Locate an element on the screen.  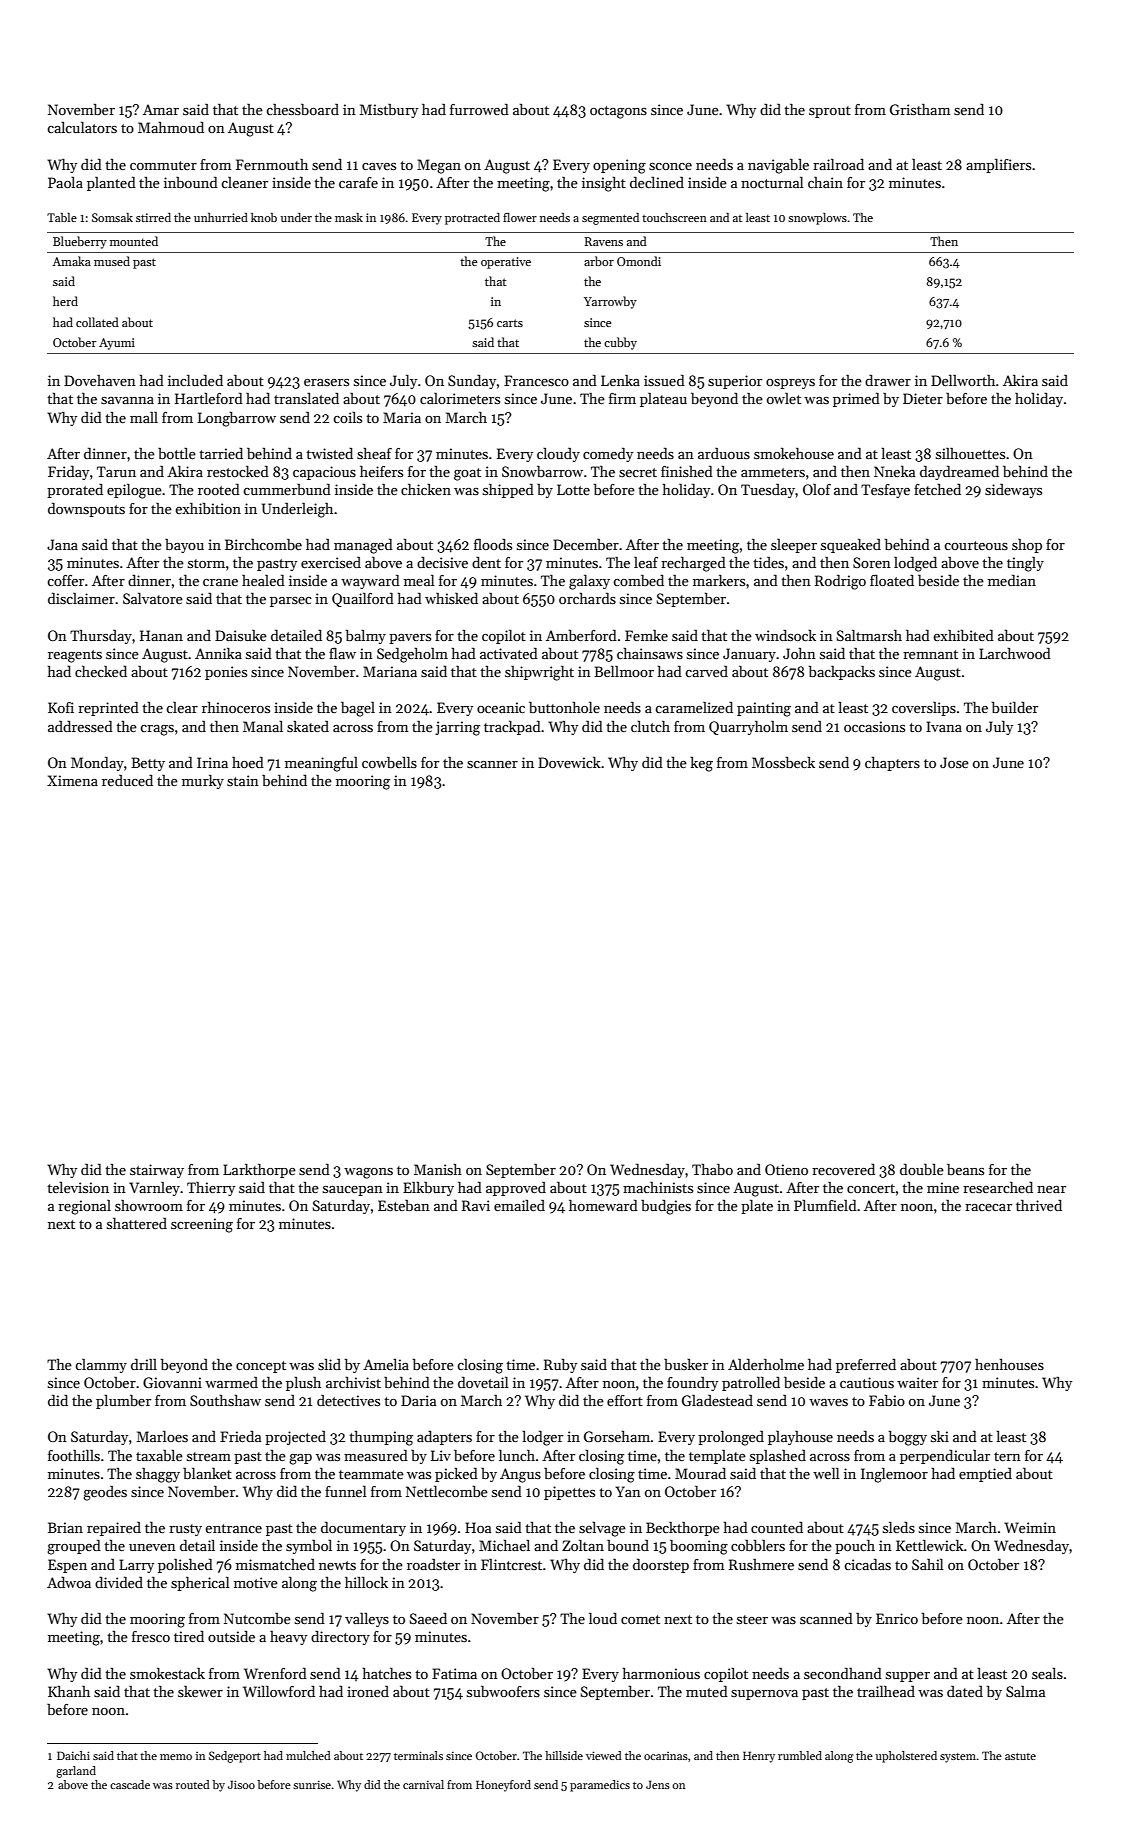
Honeyford is located at coordinates (503, 1786).
